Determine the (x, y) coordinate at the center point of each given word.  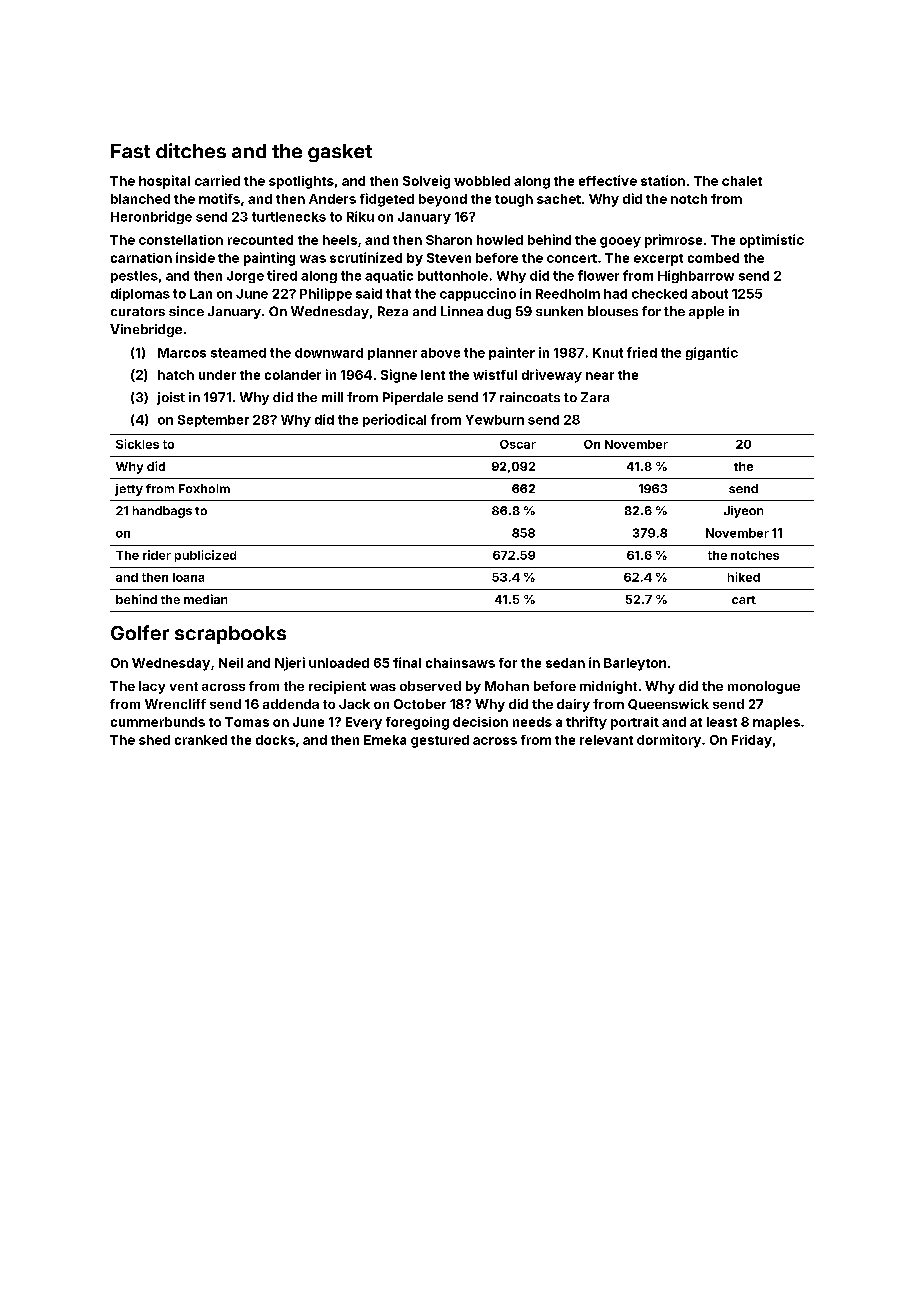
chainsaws (460, 663)
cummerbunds (158, 722)
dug (499, 312)
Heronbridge (151, 217)
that (398, 294)
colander (293, 375)
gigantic (712, 353)
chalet (742, 181)
